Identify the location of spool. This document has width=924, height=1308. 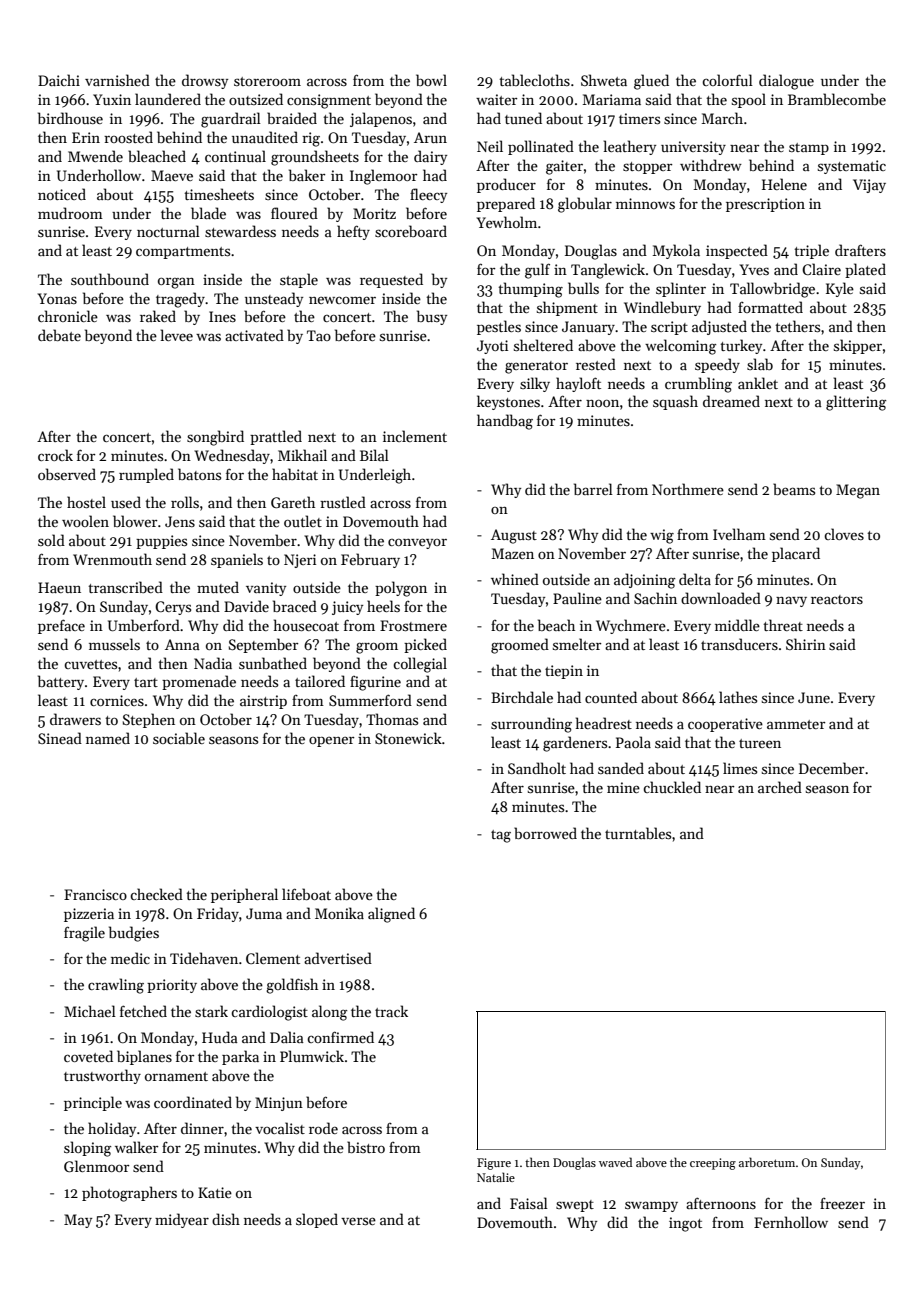
(749, 100).
